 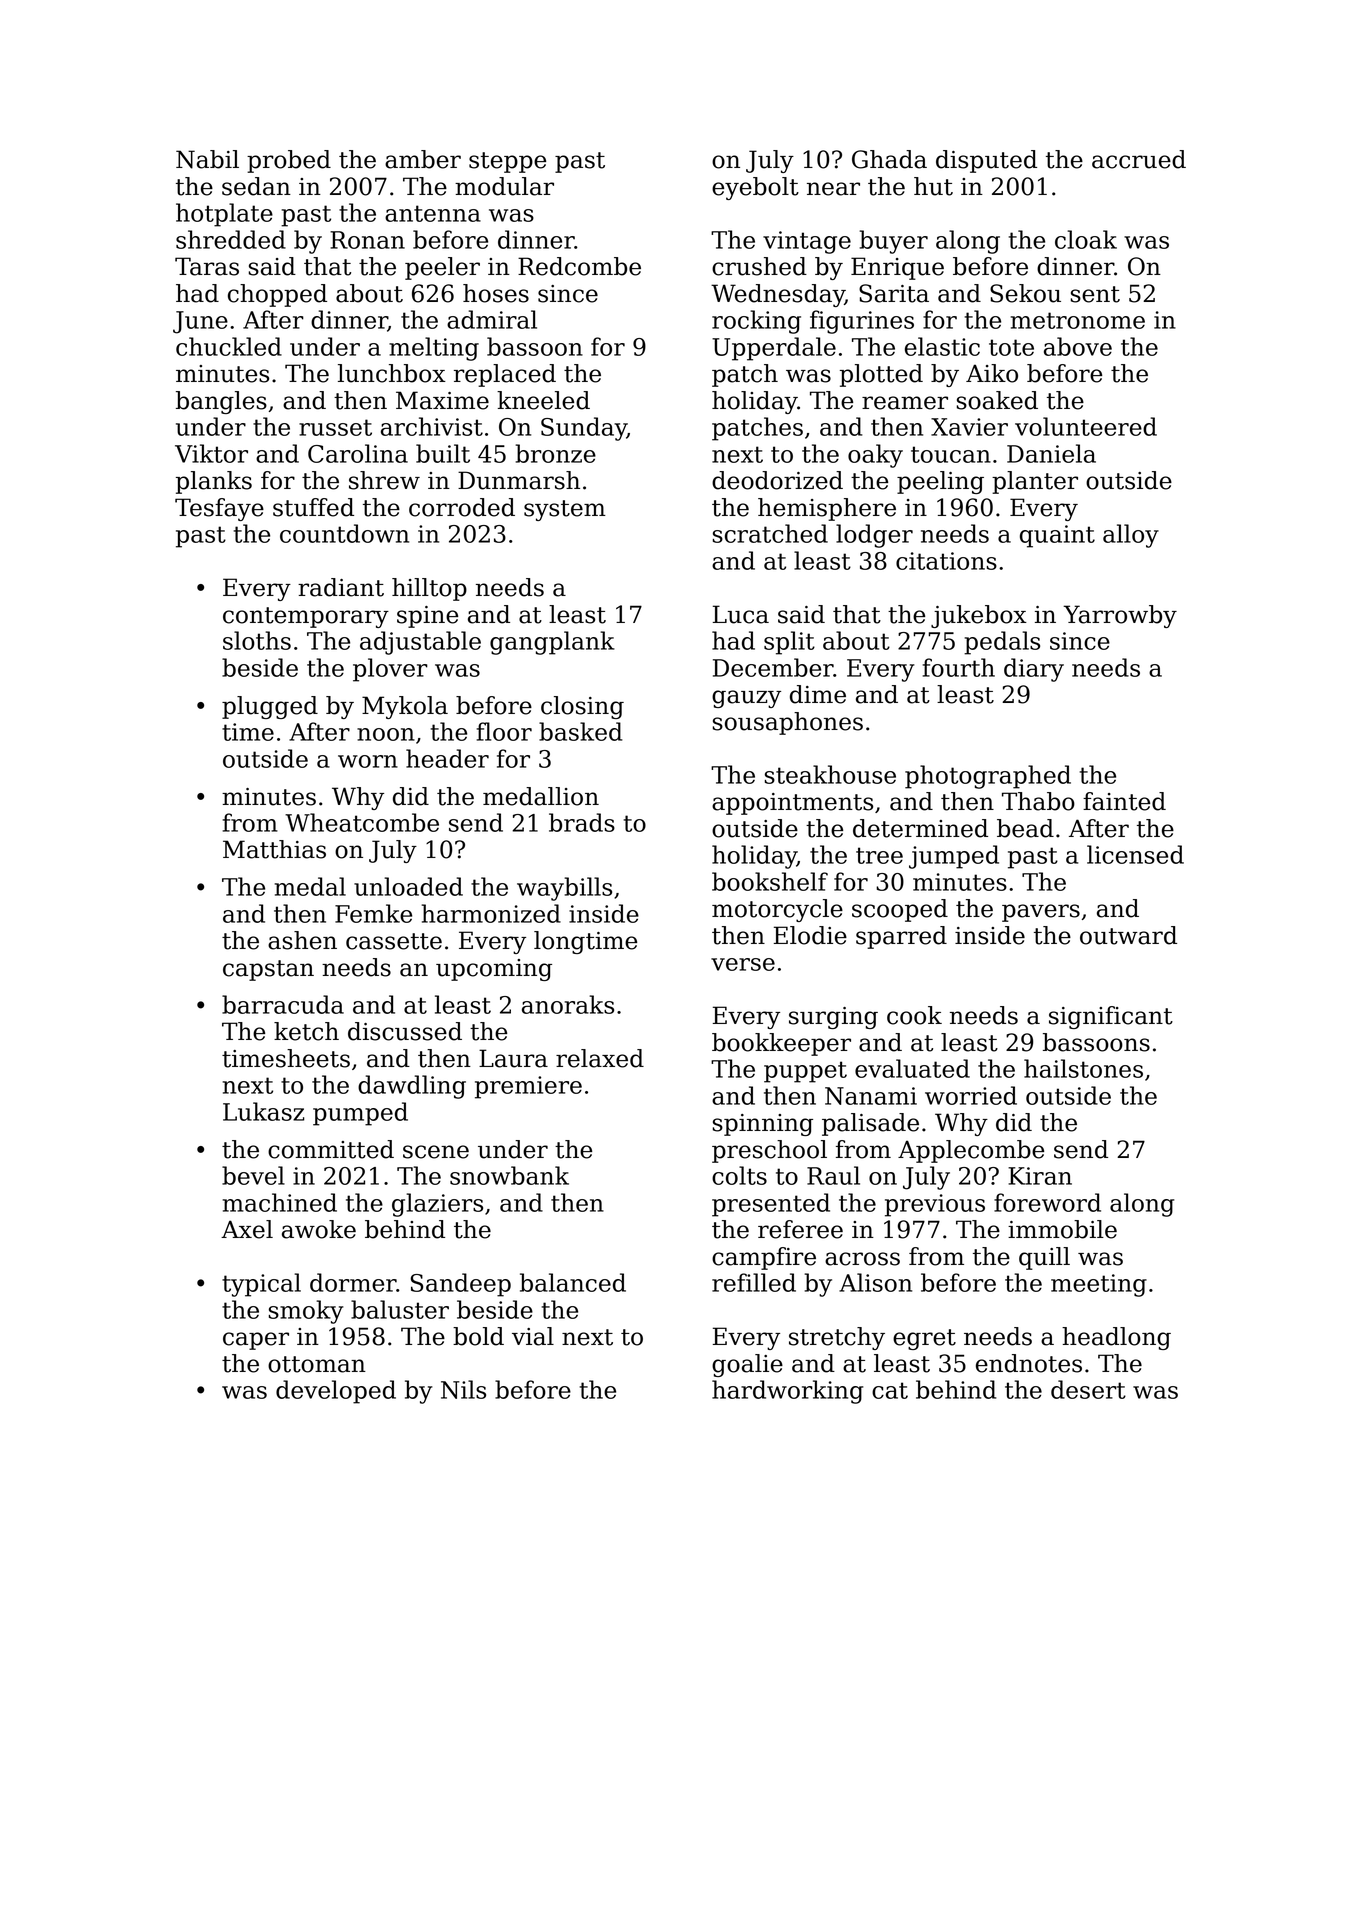 What do you see at coordinates (900, 910) in the screenshot?
I see `scooped` at bounding box center [900, 910].
